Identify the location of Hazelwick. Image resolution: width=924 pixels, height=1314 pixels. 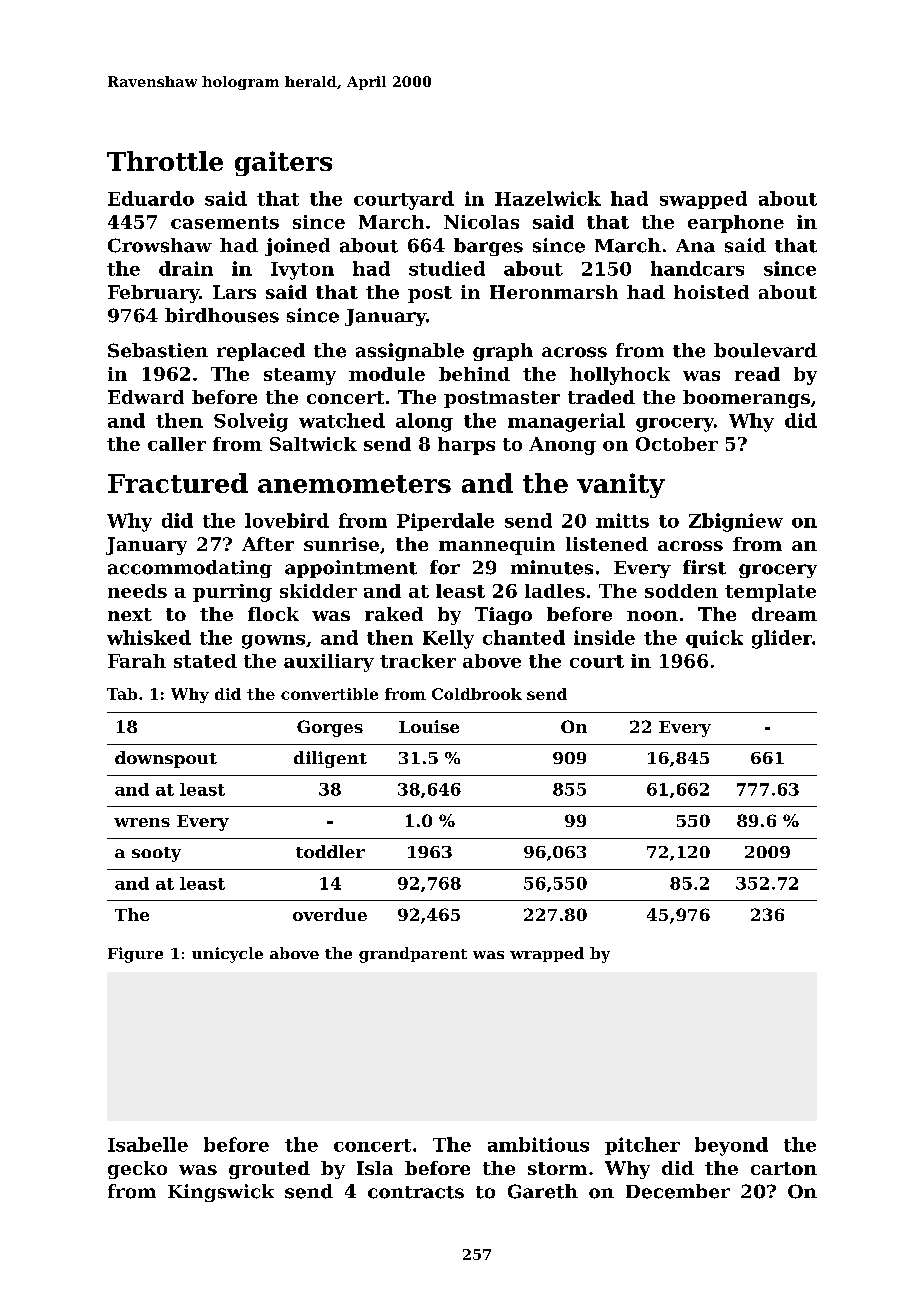
(548, 198).
